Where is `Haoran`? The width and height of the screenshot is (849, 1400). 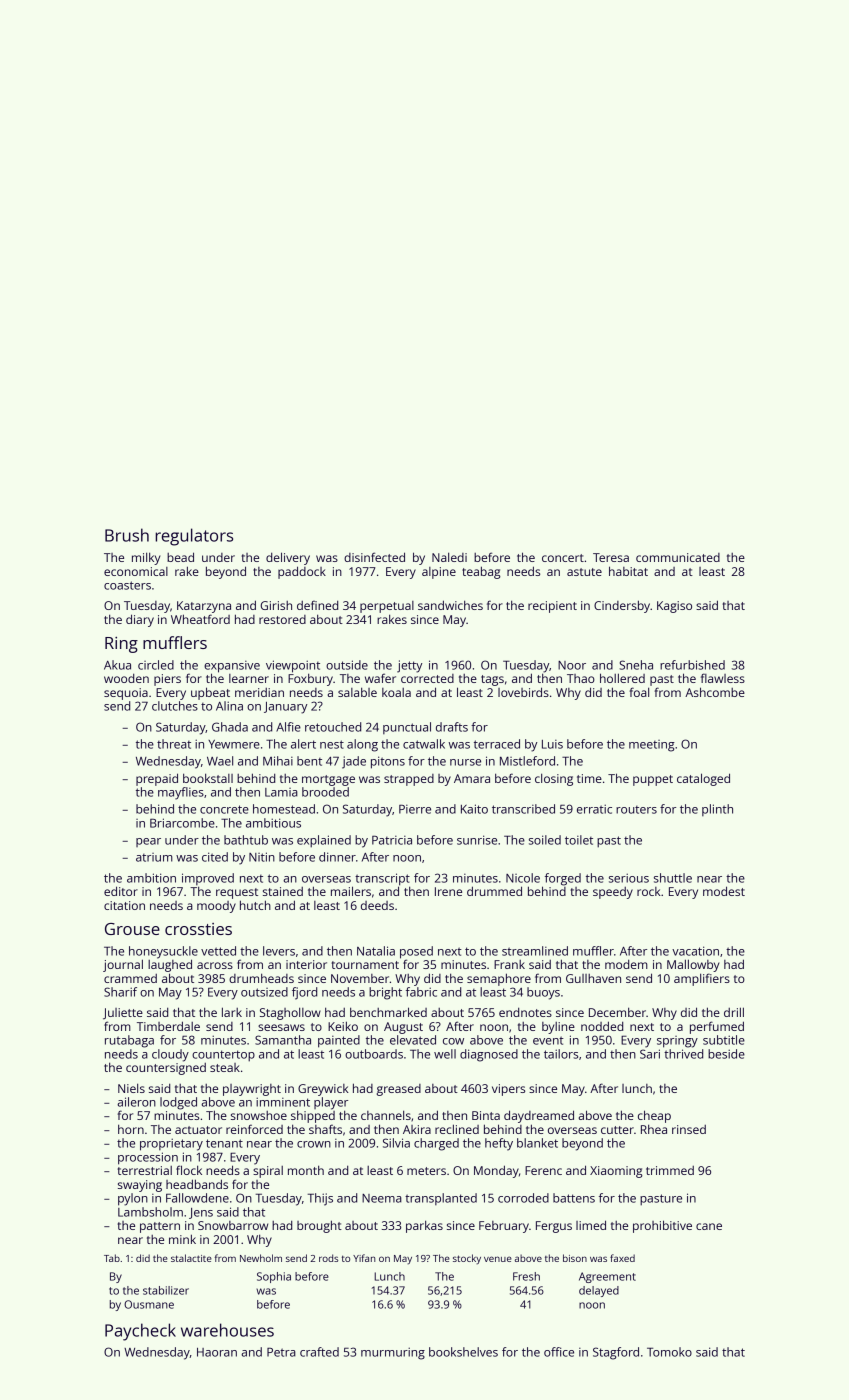 Haoran is located at coordinates (217, 1352).
